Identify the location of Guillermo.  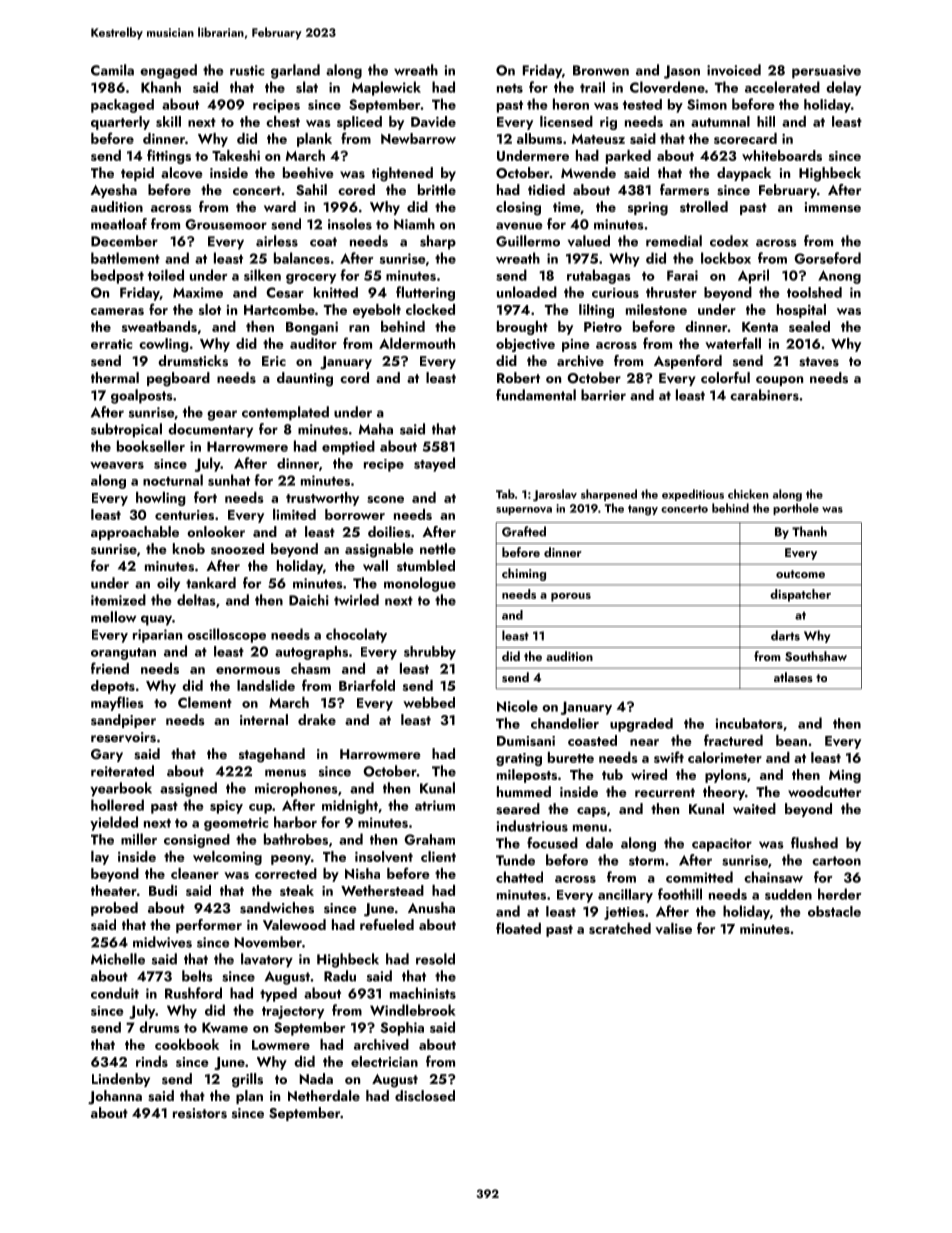
(528, 241).
